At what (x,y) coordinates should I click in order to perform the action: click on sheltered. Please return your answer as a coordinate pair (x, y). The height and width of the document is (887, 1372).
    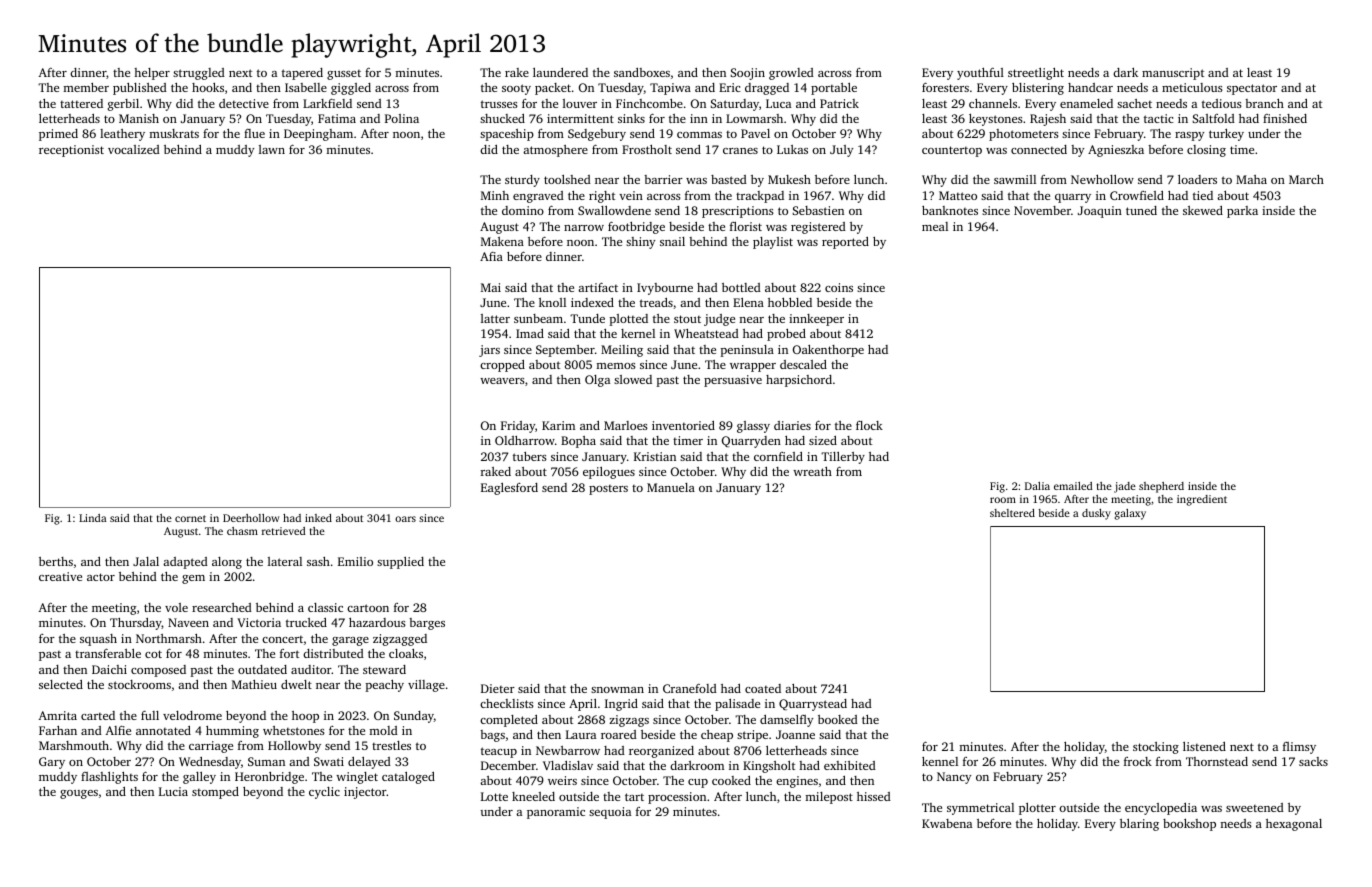
    Looking at the image, I should click on (1012, 513).
